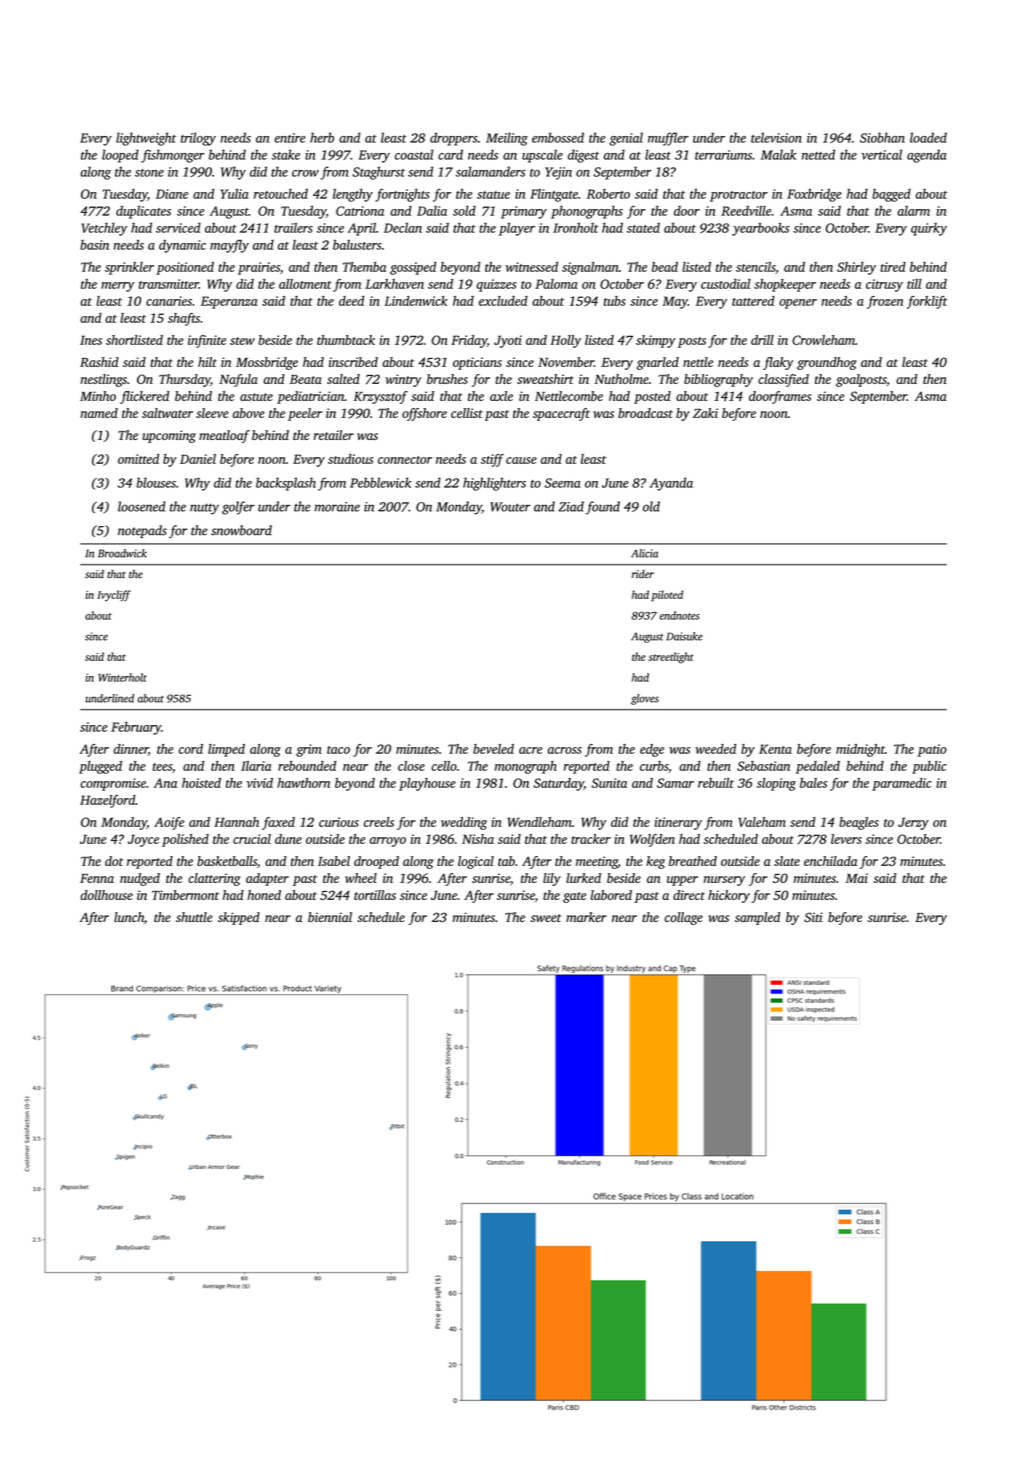 This document has width=1027, height=1459. What do you see at coordinates (156, 482) in the document?
I see `blouses` at bounding box center [156, 482].
